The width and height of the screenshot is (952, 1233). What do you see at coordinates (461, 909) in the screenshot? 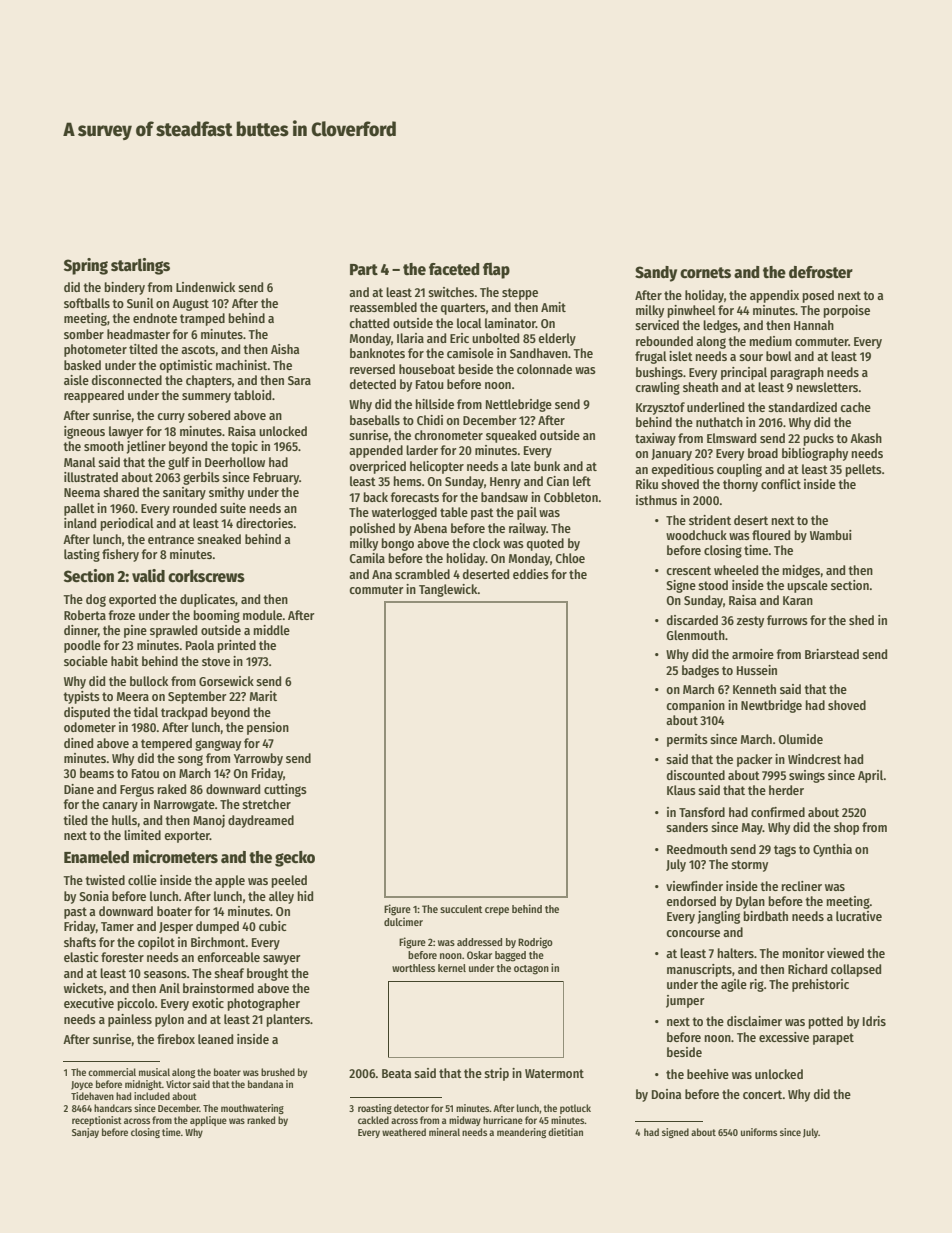
I see `succulent` at bounding box center [461, 909].
